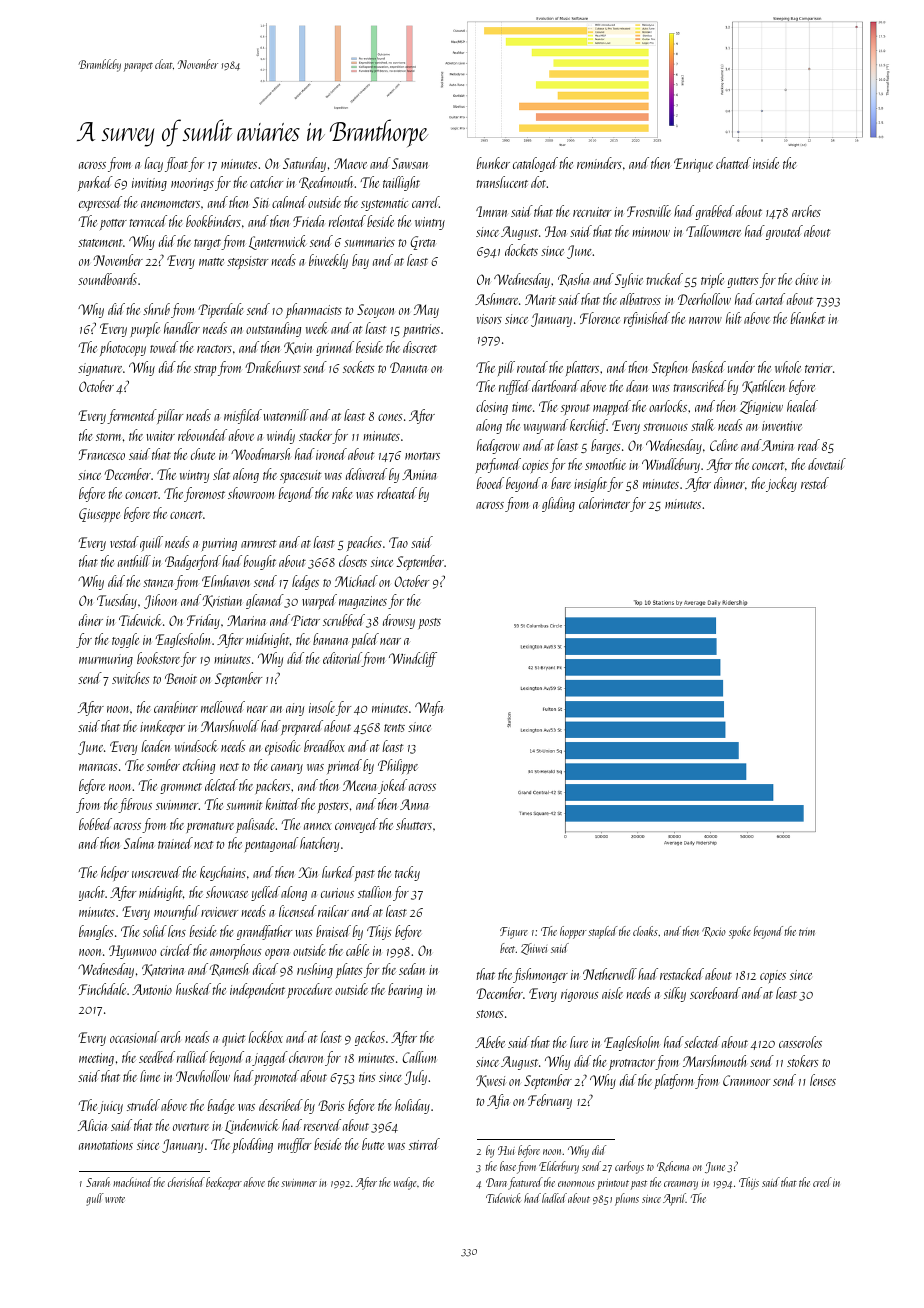  Describe the element at coordinates (224, 1183) in the image. I see `beekeeper` at that location.
